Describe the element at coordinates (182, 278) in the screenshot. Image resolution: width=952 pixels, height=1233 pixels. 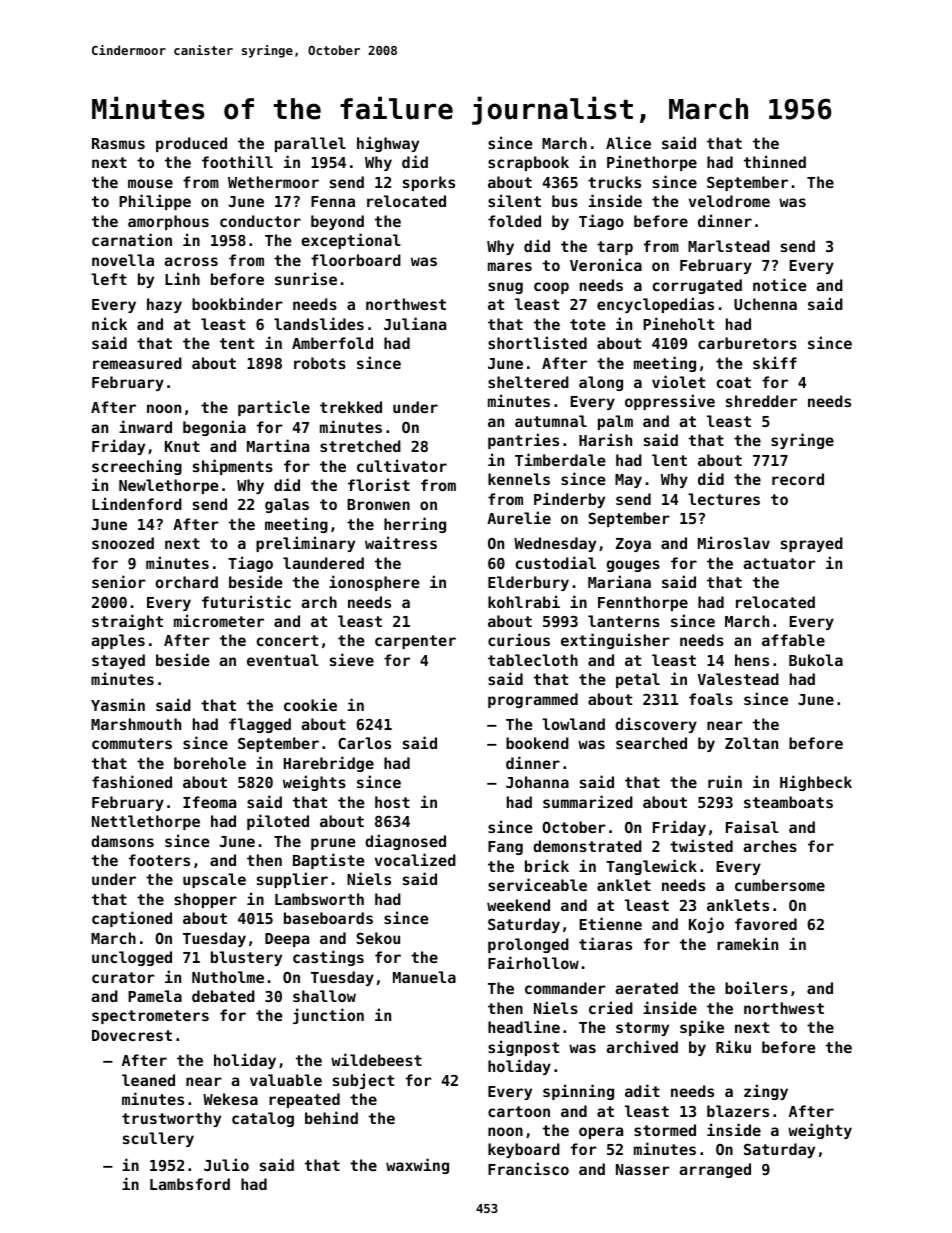
I see `Linh` at that location.
